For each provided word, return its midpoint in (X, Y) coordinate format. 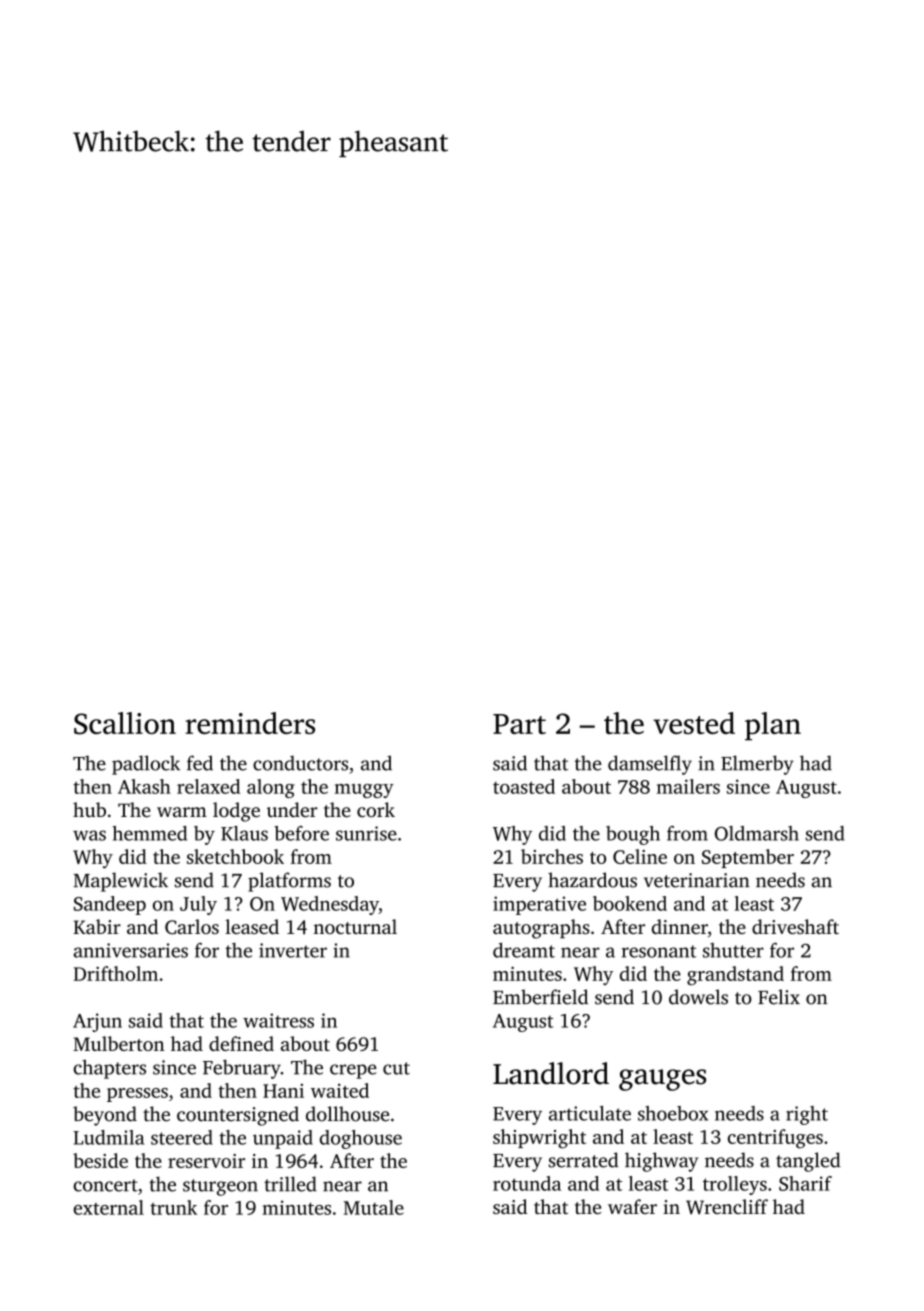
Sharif (805, 1183)
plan (773, 726)
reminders (250, 723)
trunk (173, 1207)
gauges (662, 1080)
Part (519, 724)
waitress (278, 1020)
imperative (539, 905)
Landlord (551, 1073)
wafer (632, 1206)
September (748, 858)
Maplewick (120, 882)
